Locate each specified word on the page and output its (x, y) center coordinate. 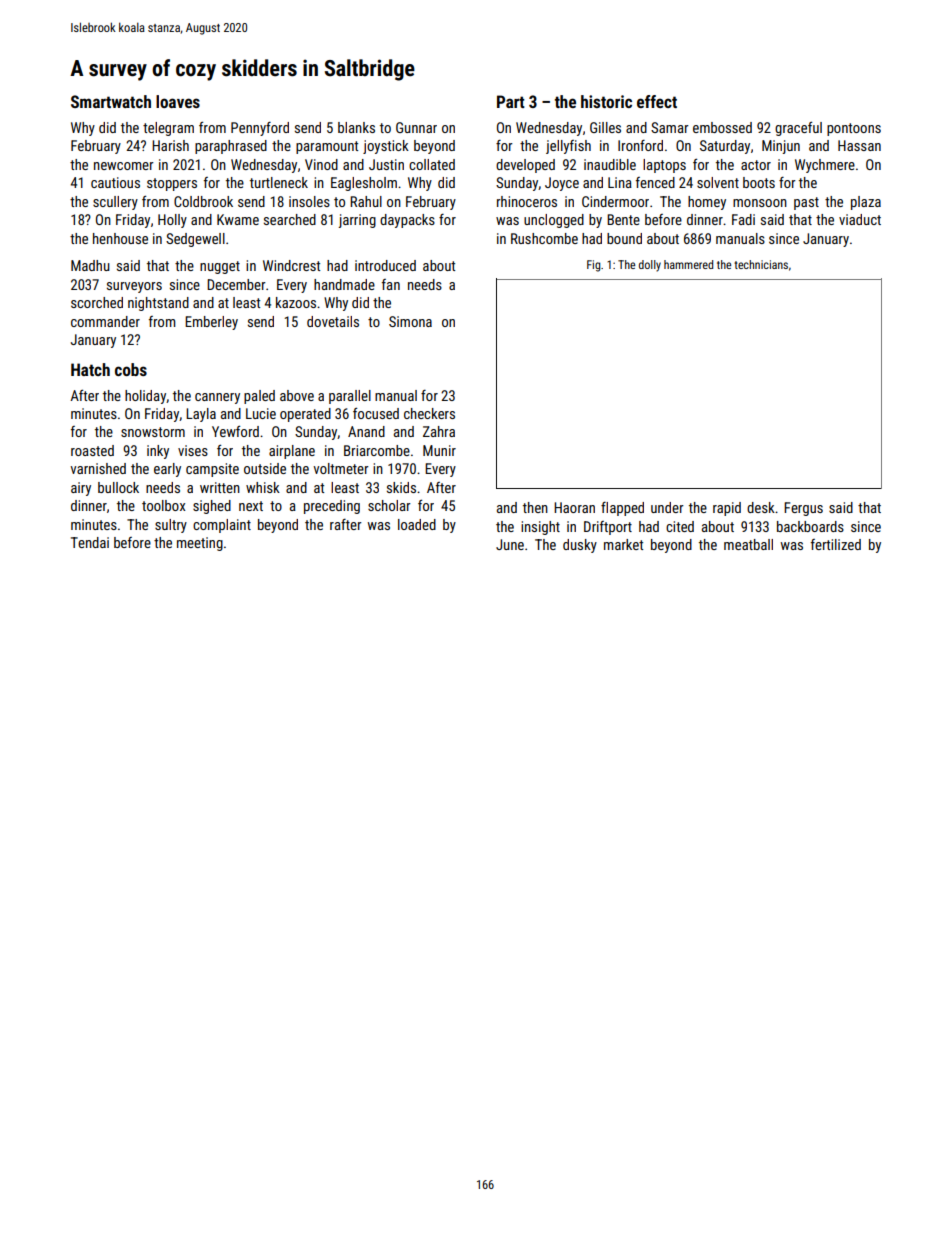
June (510, 544)
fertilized (836, 544)
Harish (170, 145)
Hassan (859, 145)
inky (158, 452)
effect (657, 101)
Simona (410, 321)
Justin (386, 164)
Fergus (803, 509)
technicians (761, 264)
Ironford (640, 145)
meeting (200, 544)
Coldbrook (203, 201)
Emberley (211, 323)
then (535, 507)
